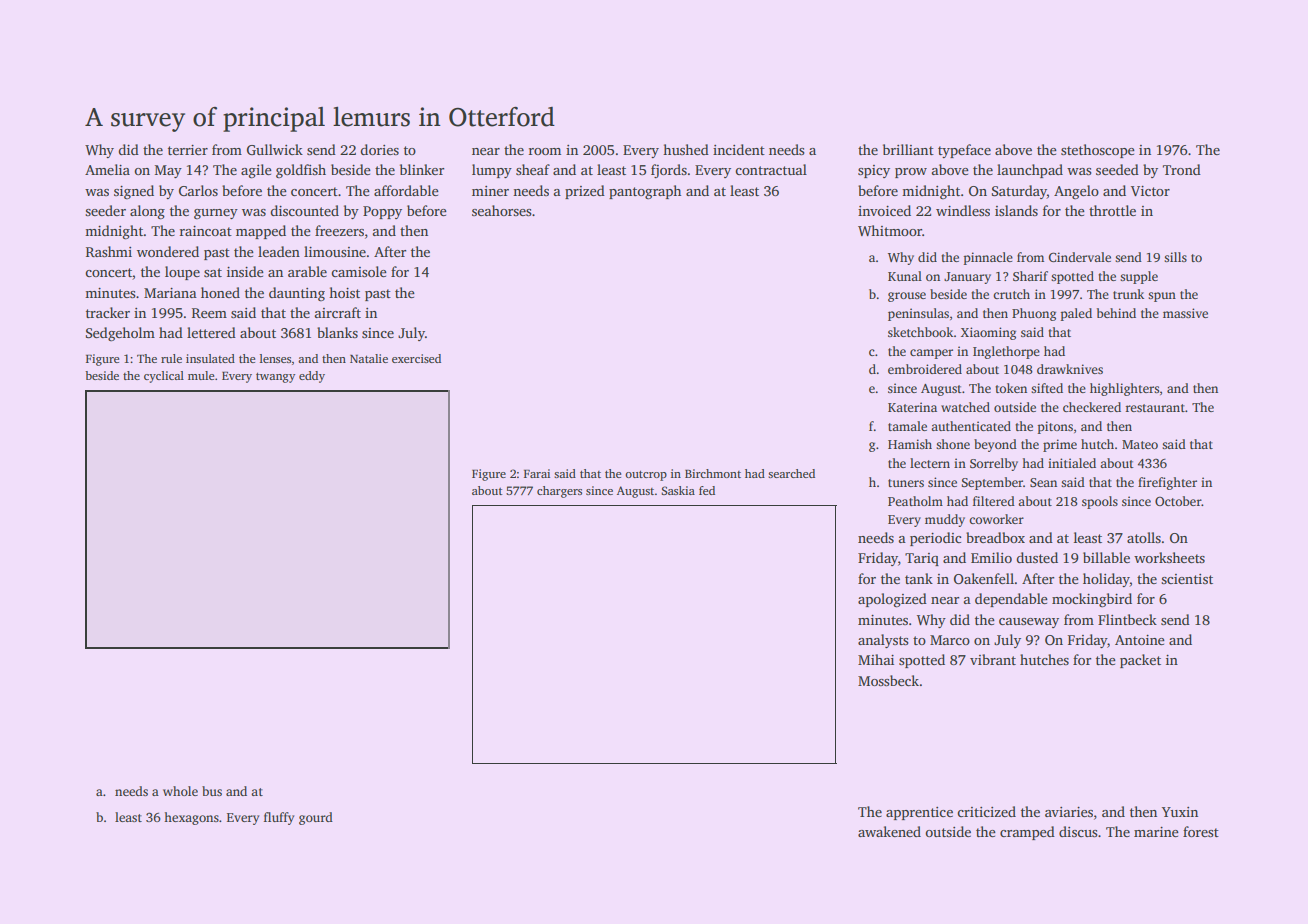 This page has height=924, width=1308. What do you see at coordinates (889, 831) in the page?
I see `awakened` at bounding box center [889, 831].
